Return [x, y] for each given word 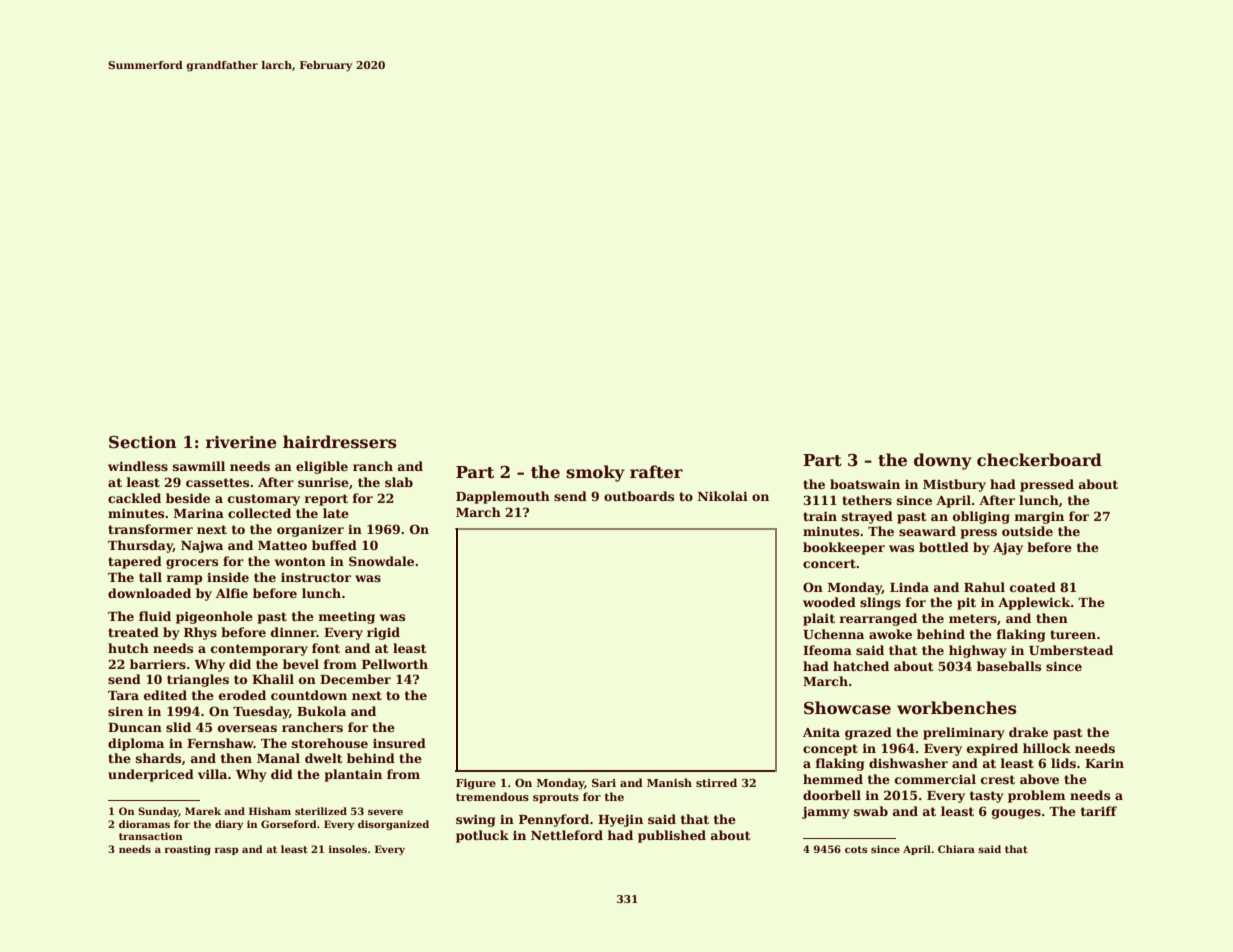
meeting [346, 617]
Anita [821, 732]
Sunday [158, 812]
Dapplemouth [503, 497]
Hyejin [620, 820]
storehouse [330, 743]
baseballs [1009, 666]
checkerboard [1039, 460]
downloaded [149, 593]
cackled [134, 498]
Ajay [1008, 549]
